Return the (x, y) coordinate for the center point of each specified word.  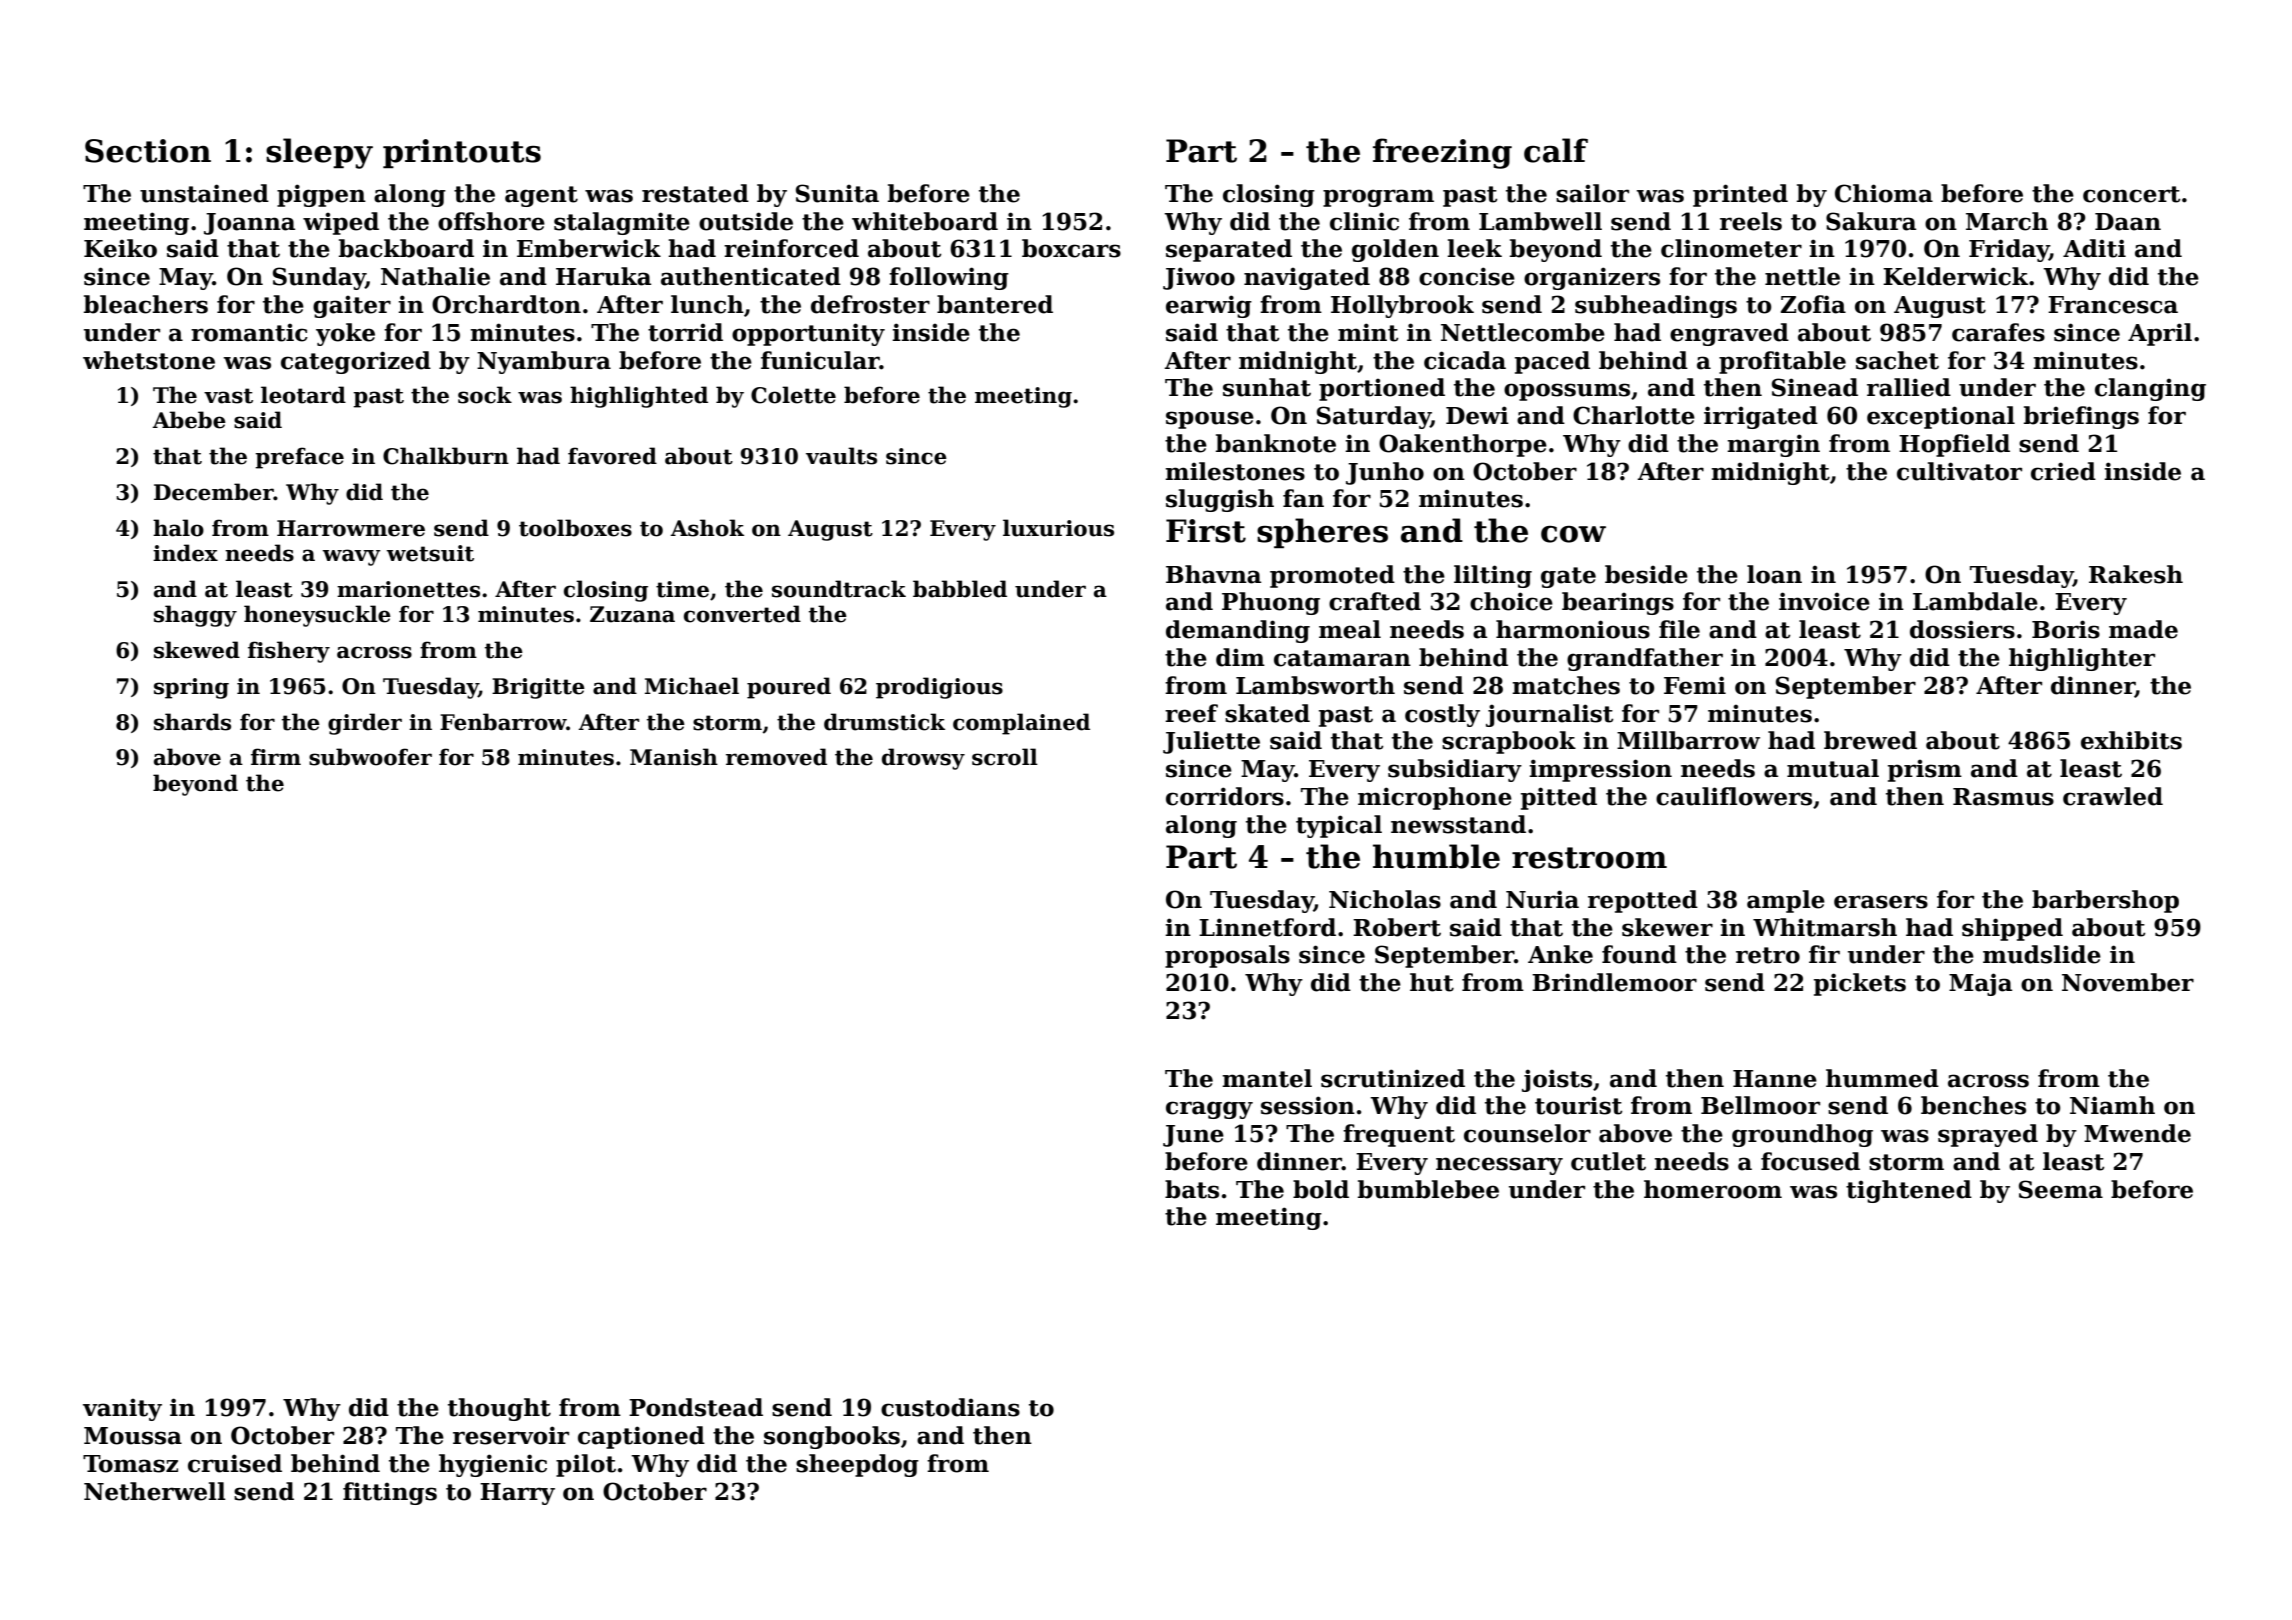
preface (299, 458)
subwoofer (370, 757)
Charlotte (1634, 415)
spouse (1210, 420)
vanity (122, 1409)
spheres (1322, 533)
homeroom (1713, 1189)
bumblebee (1428, 1189)
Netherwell (155, 1491)
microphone (1435, 798)
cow (1573, 534)
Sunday (319, 278)
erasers (1881, 902)
